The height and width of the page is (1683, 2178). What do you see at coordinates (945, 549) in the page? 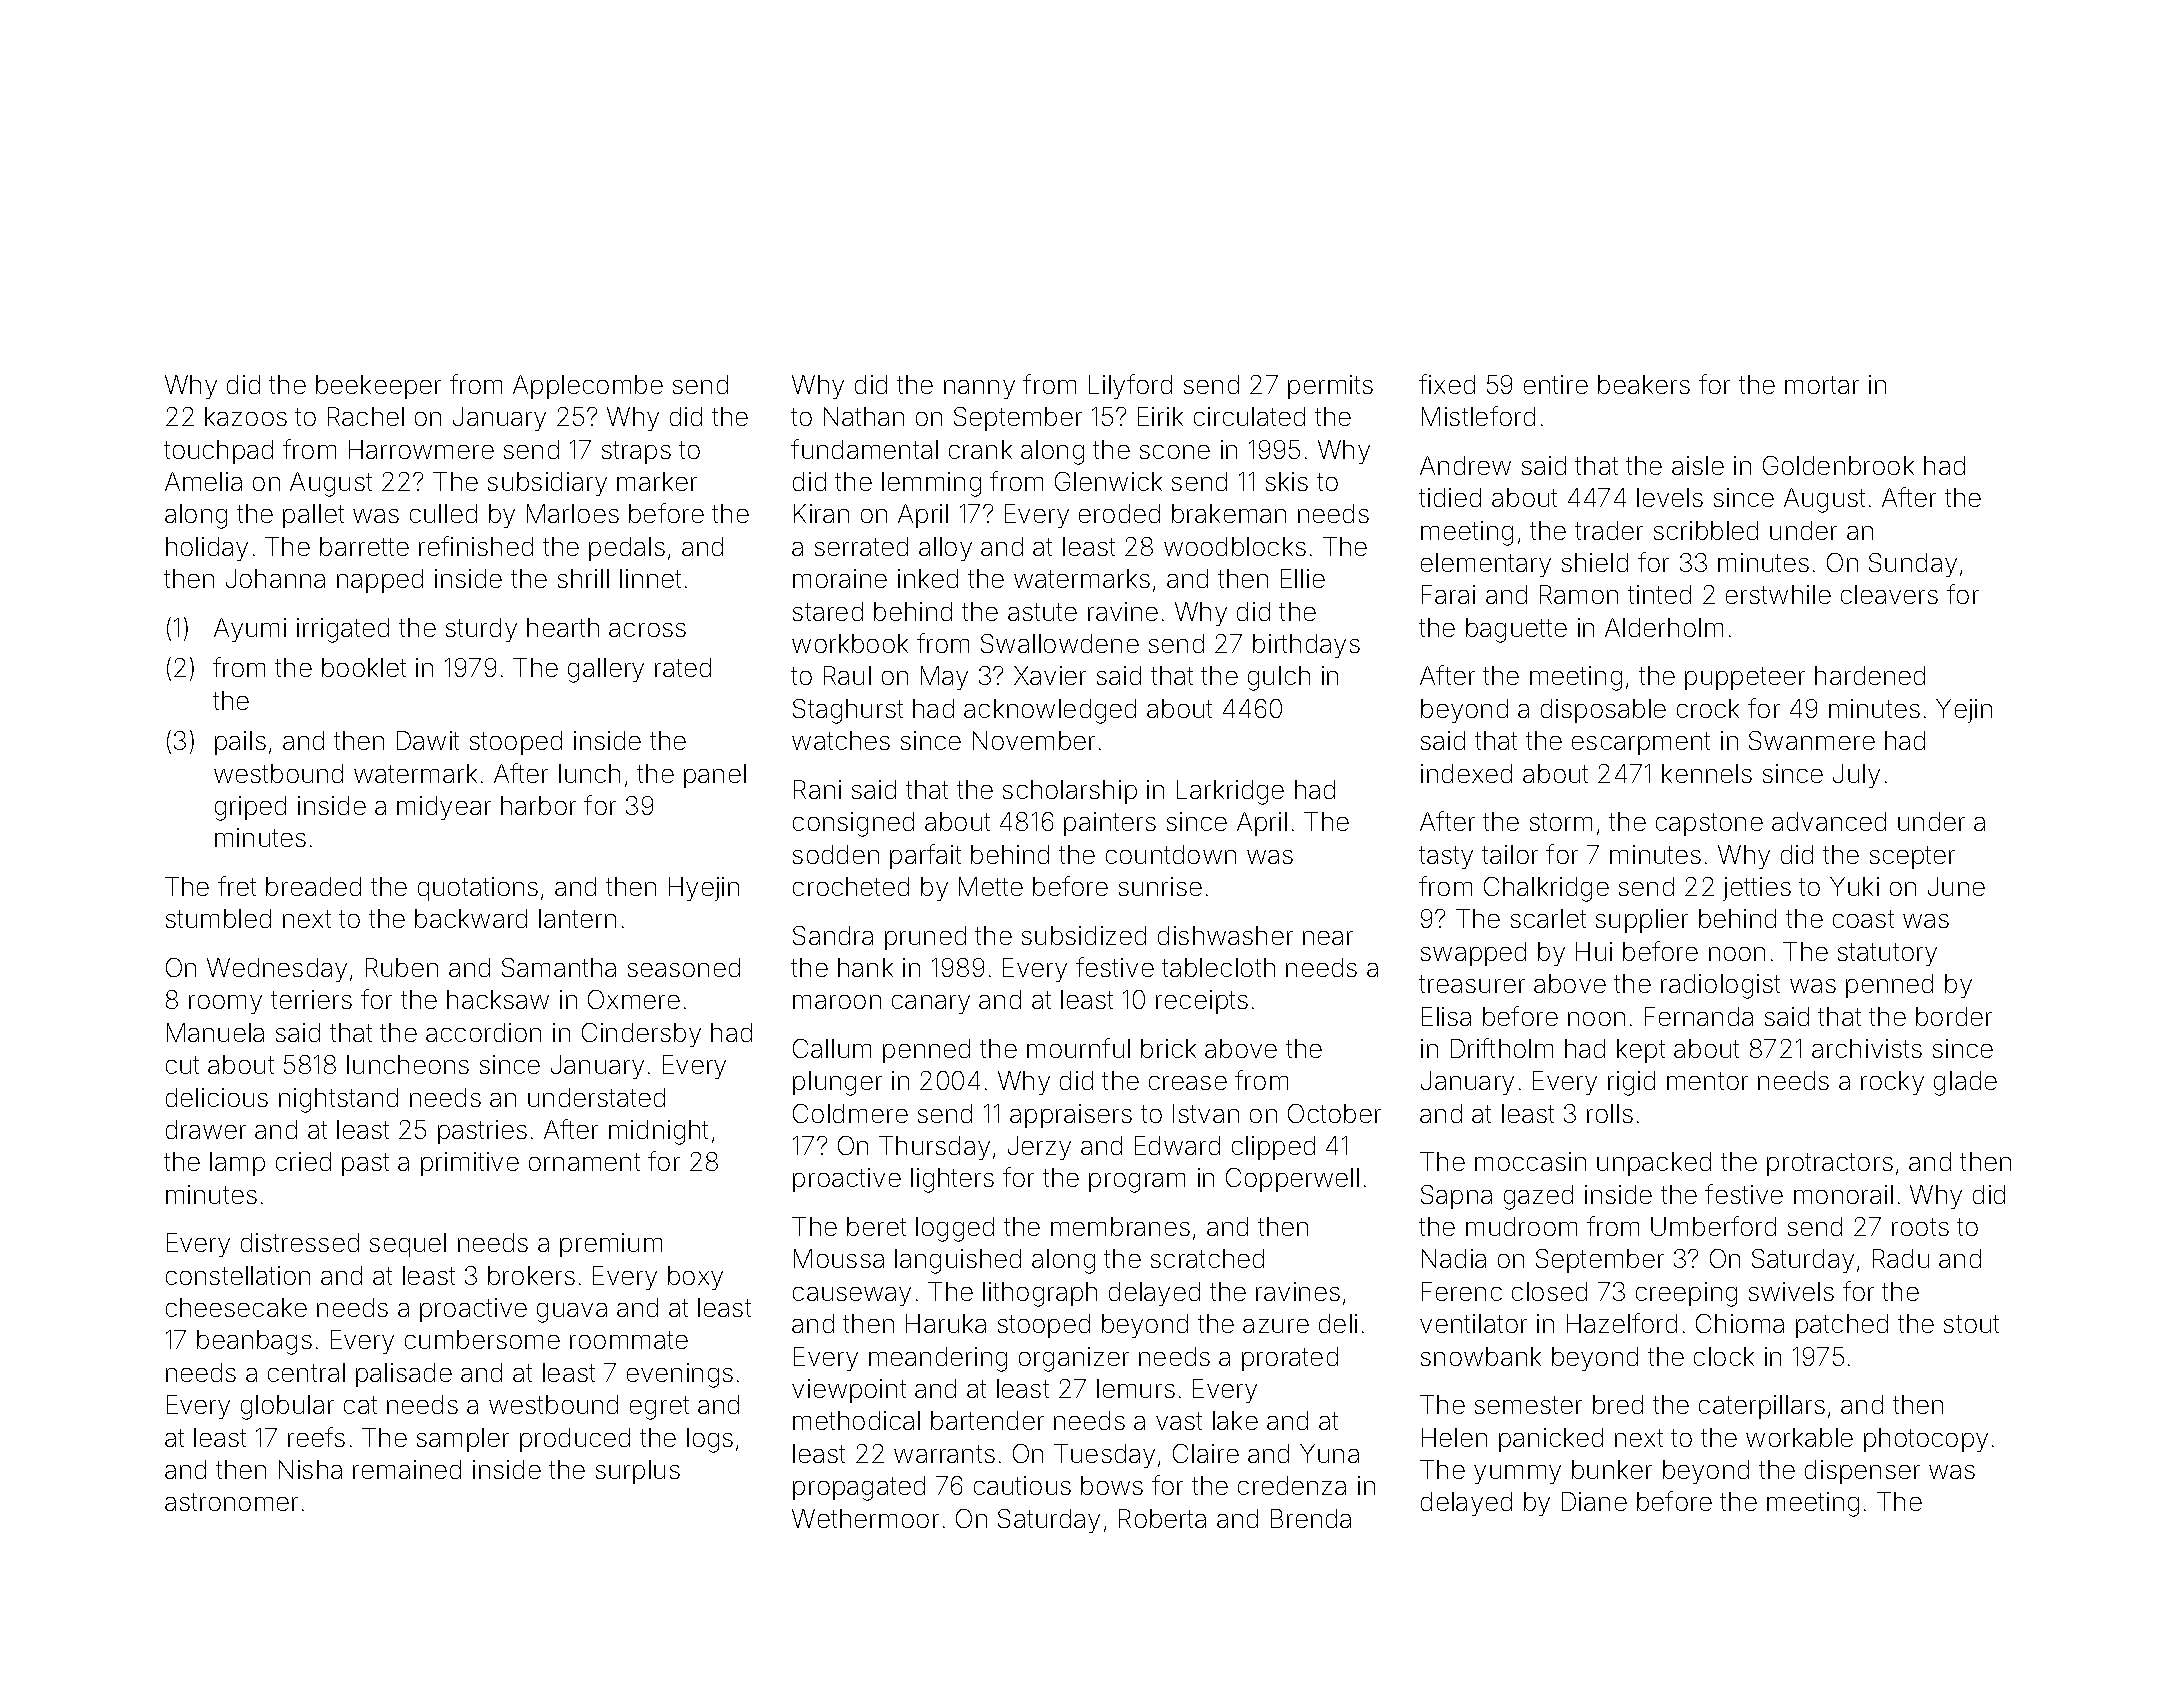
I see `alloy` at bounding box center [945, 549].
